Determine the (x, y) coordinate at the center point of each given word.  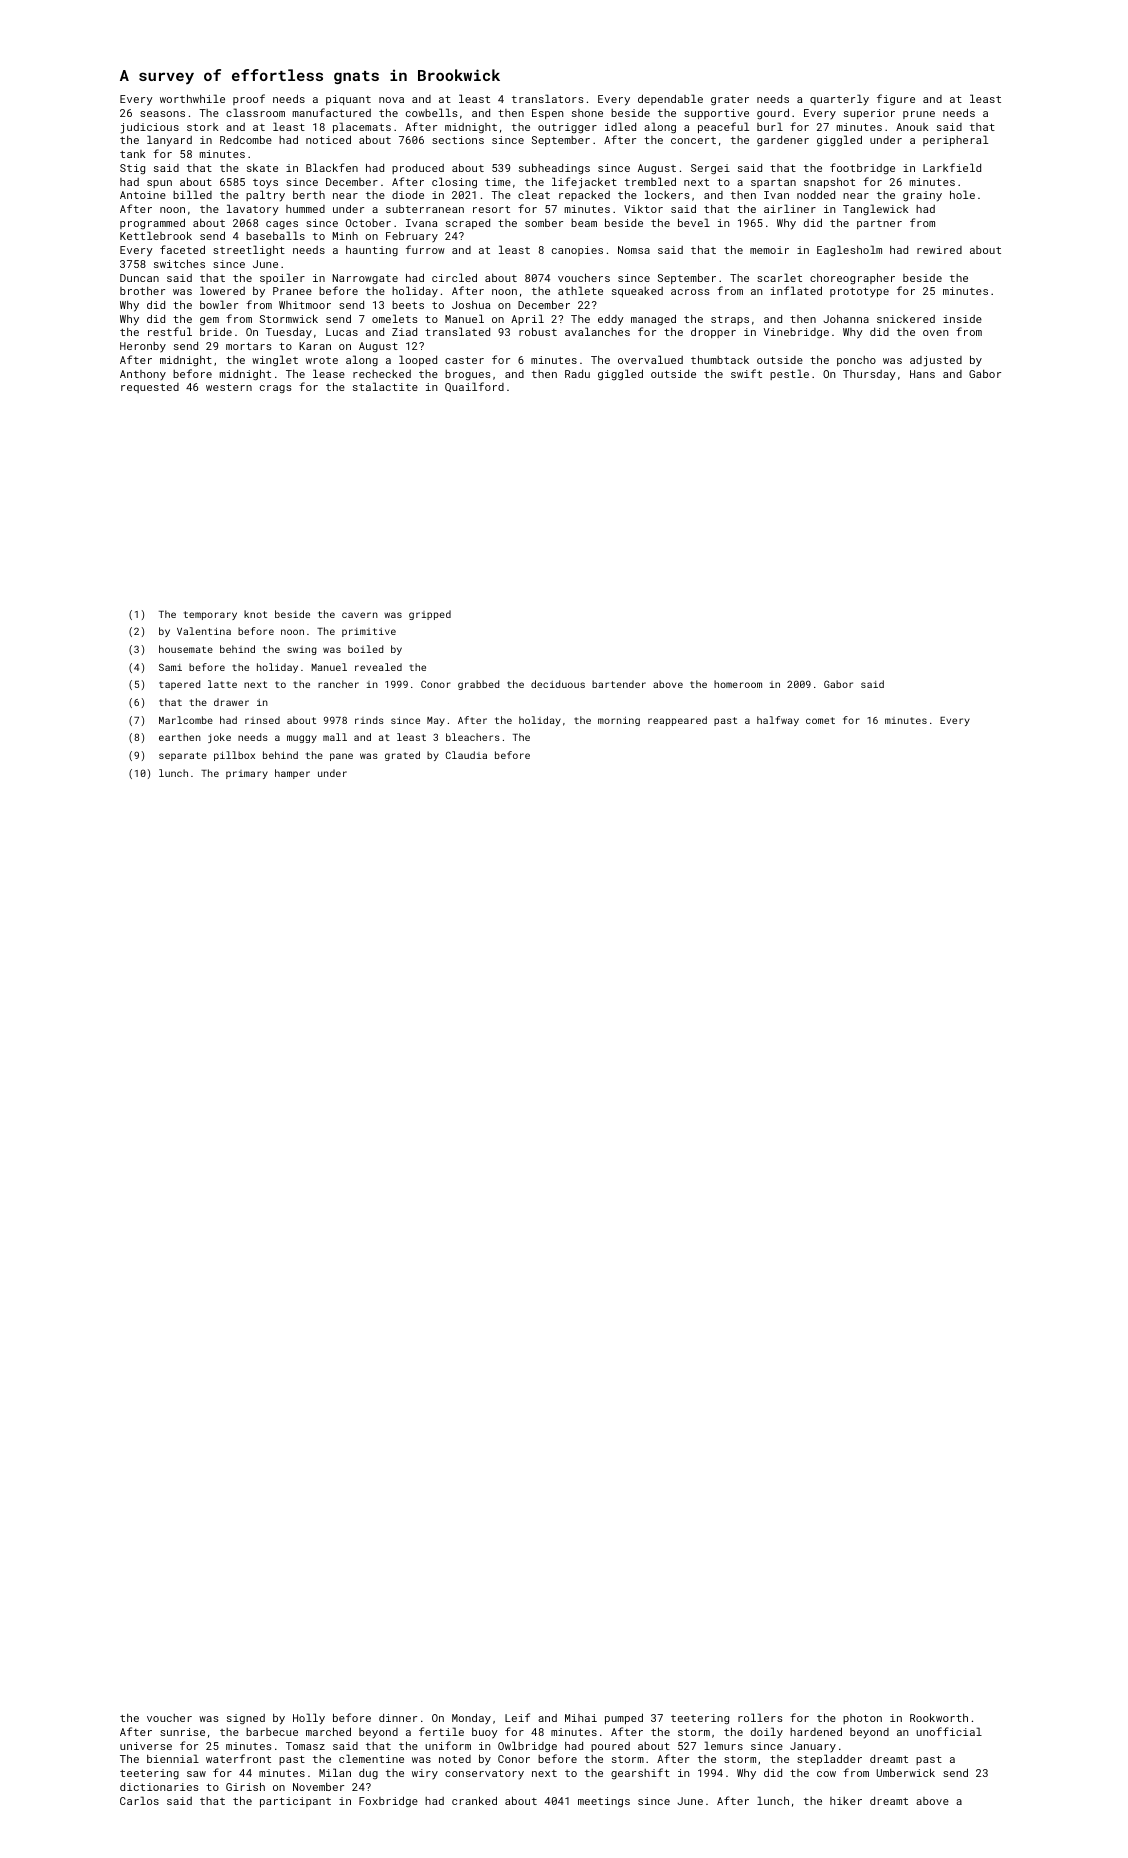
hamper (292, 774)
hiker (846, 1801)
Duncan (139, 278)
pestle (789, 374)
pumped (624, 1718)
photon (862, 1719)
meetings (604, 1802)
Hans (922, 374)
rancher (338, 684)
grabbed (478, 685)
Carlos (139, 1800)
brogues (468, 375)
